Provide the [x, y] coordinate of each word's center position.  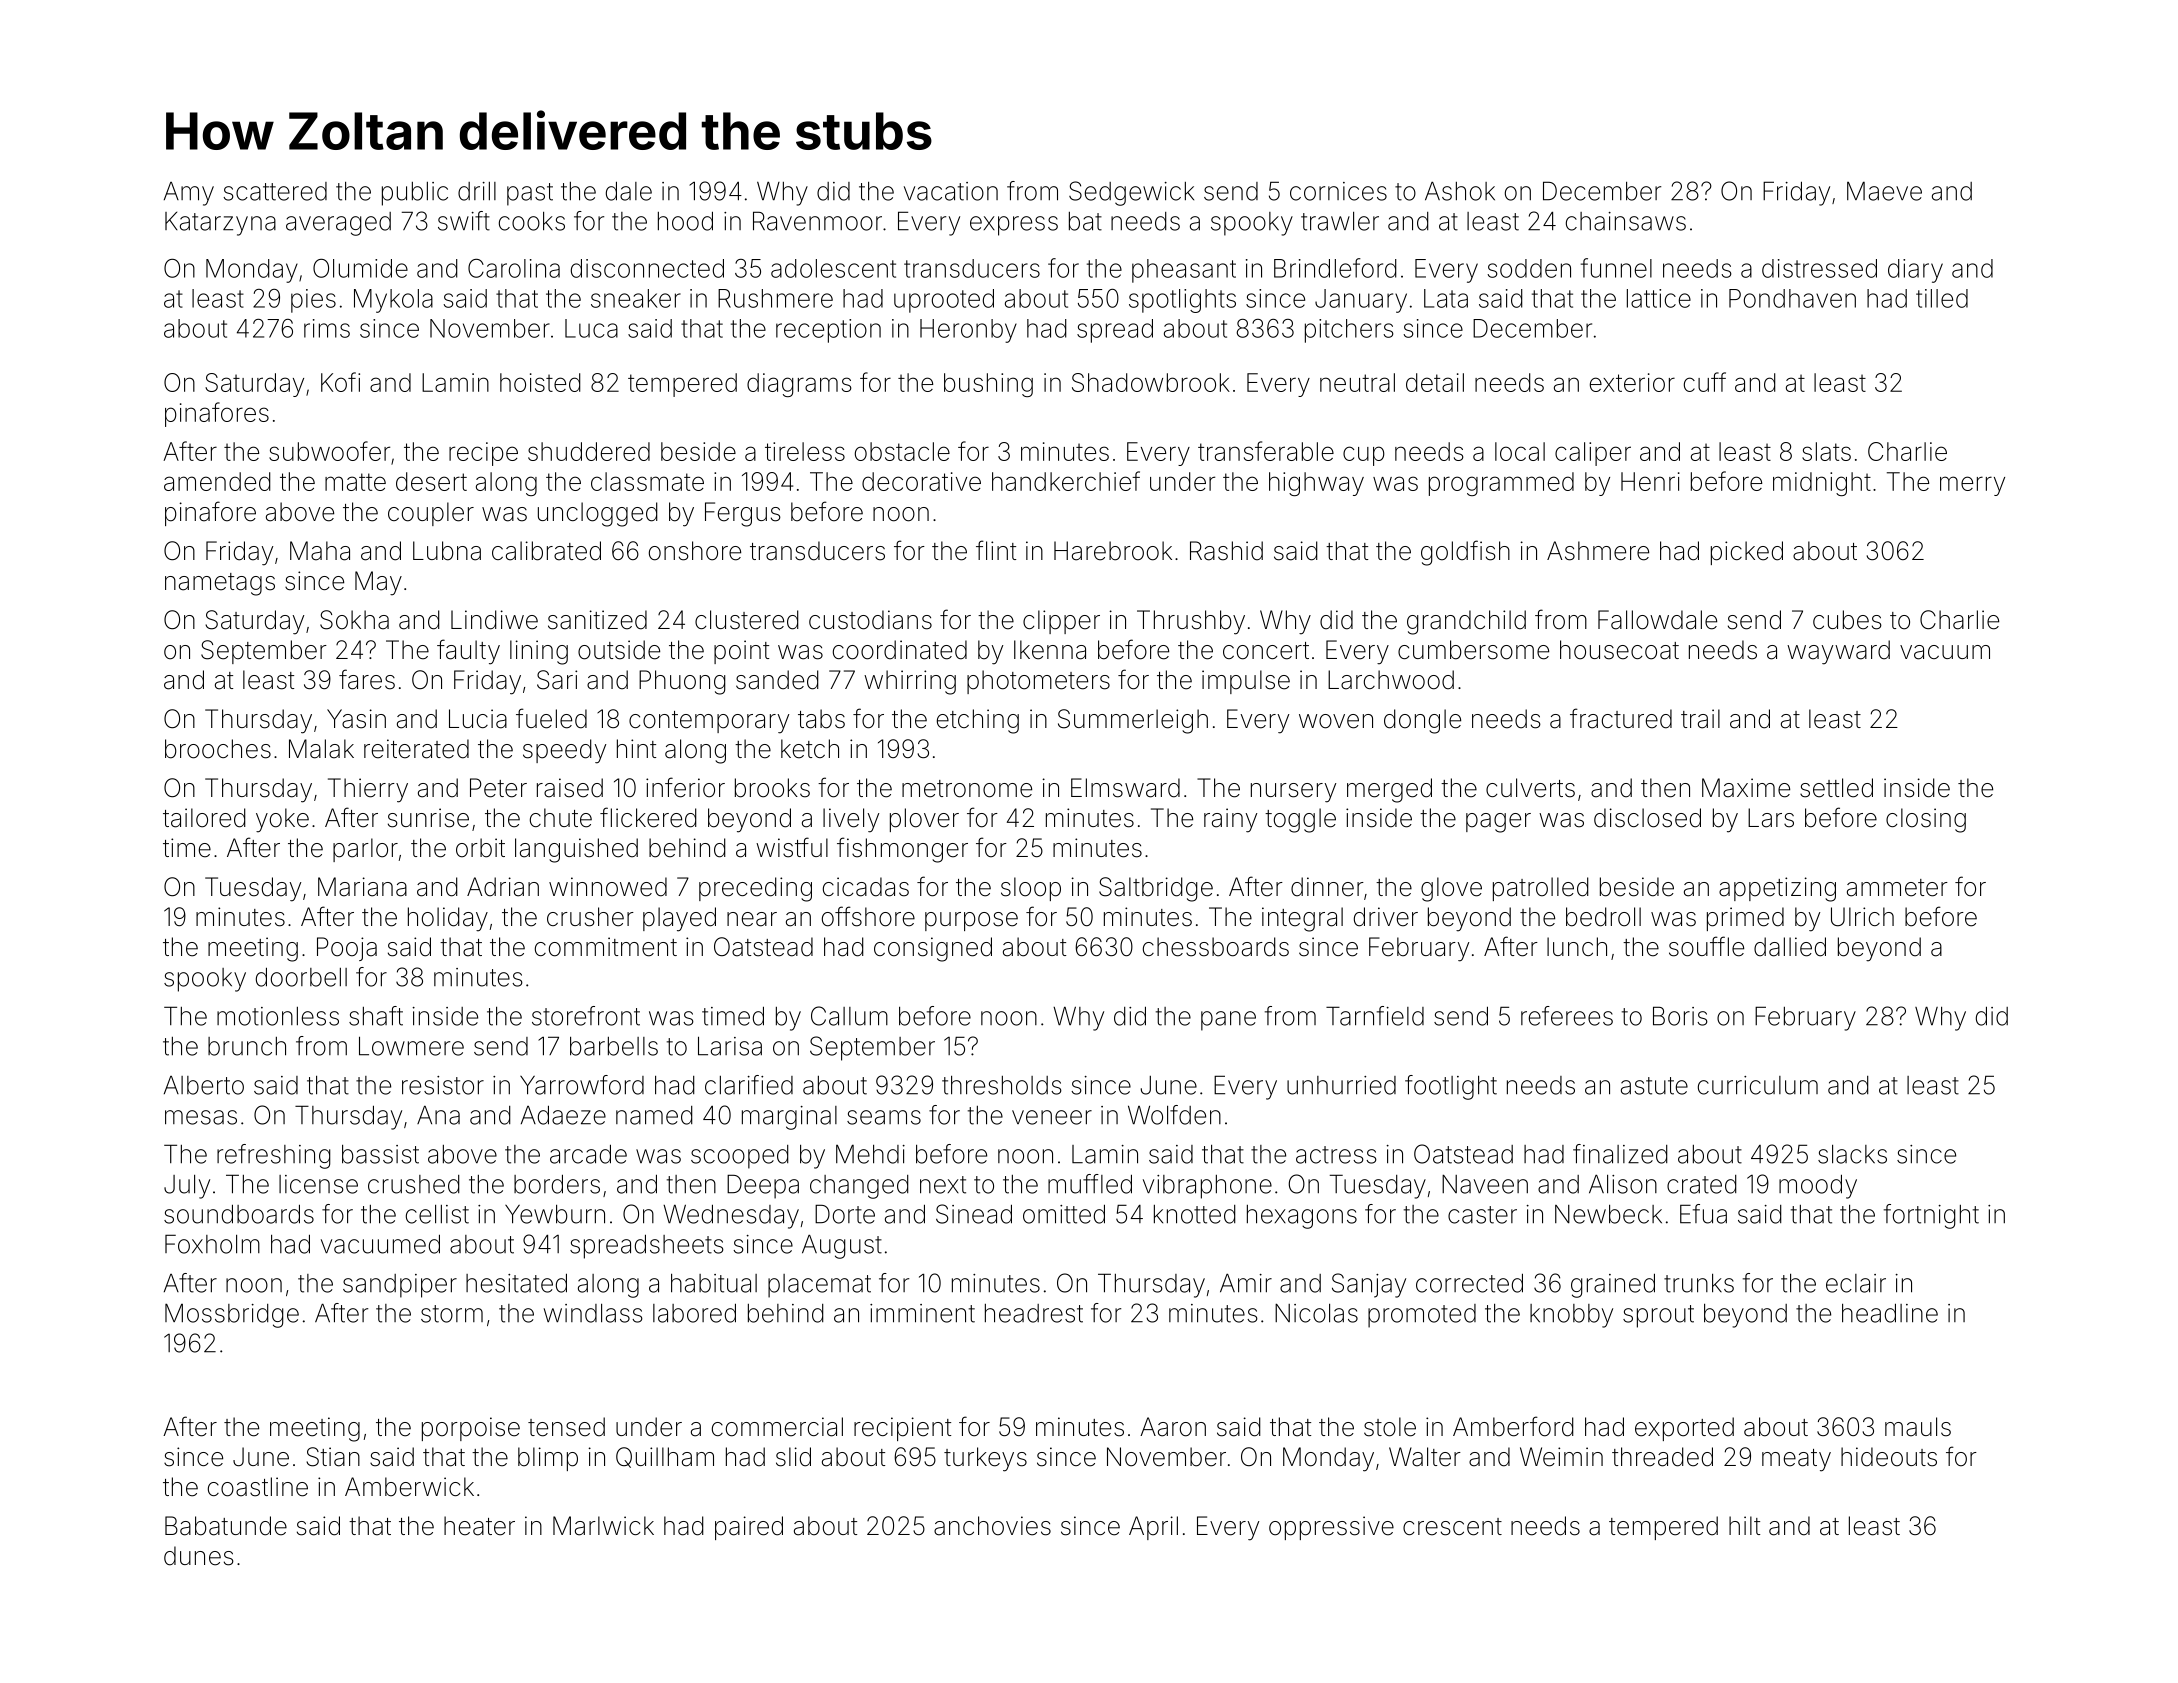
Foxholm [212, 1244]
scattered [275, 191]
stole [1390, 1427]
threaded [1662, 1457]
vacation [951, 191]
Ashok [1460, 191]
